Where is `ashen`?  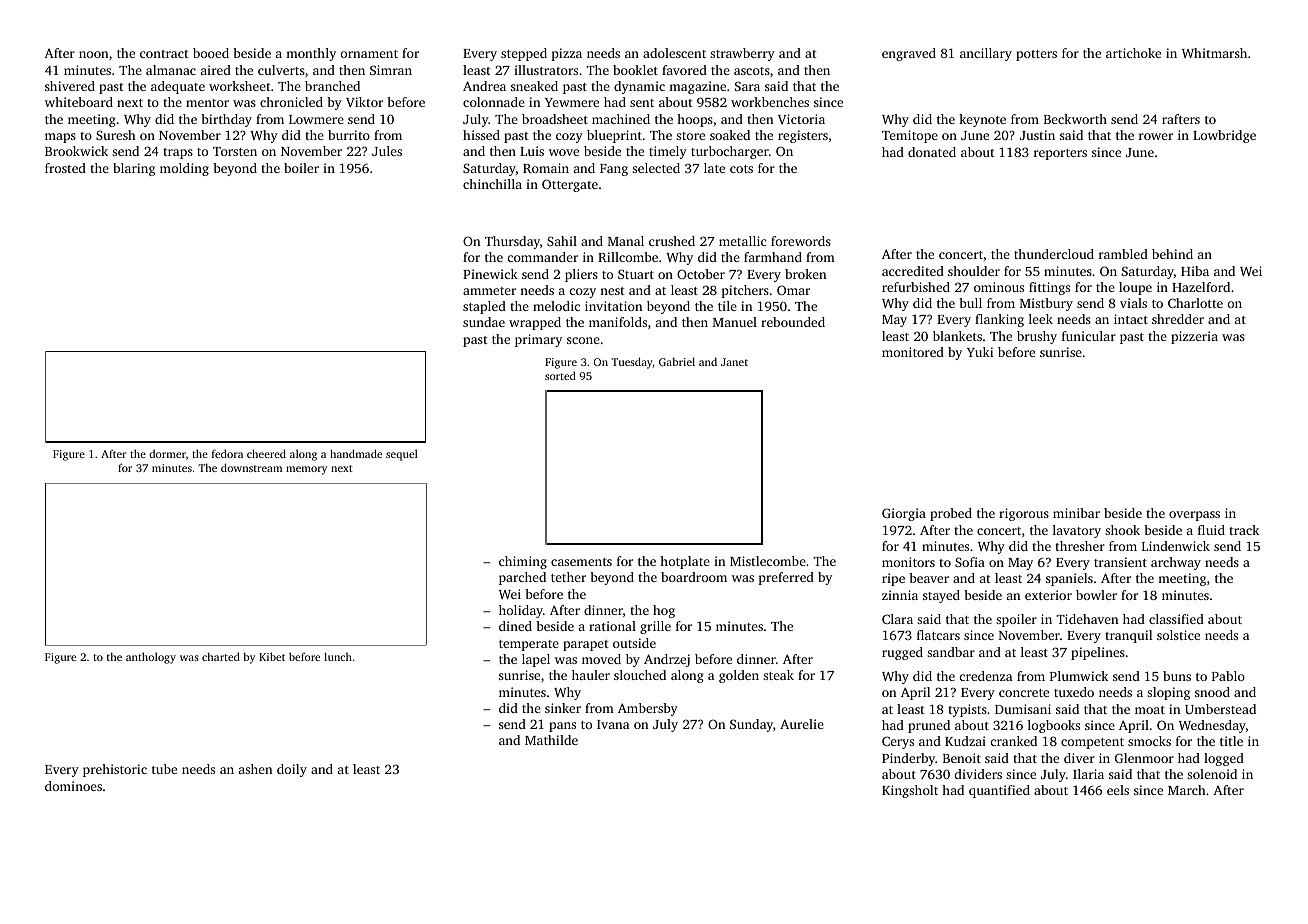
ashen is located at coordinates (255, 769).
